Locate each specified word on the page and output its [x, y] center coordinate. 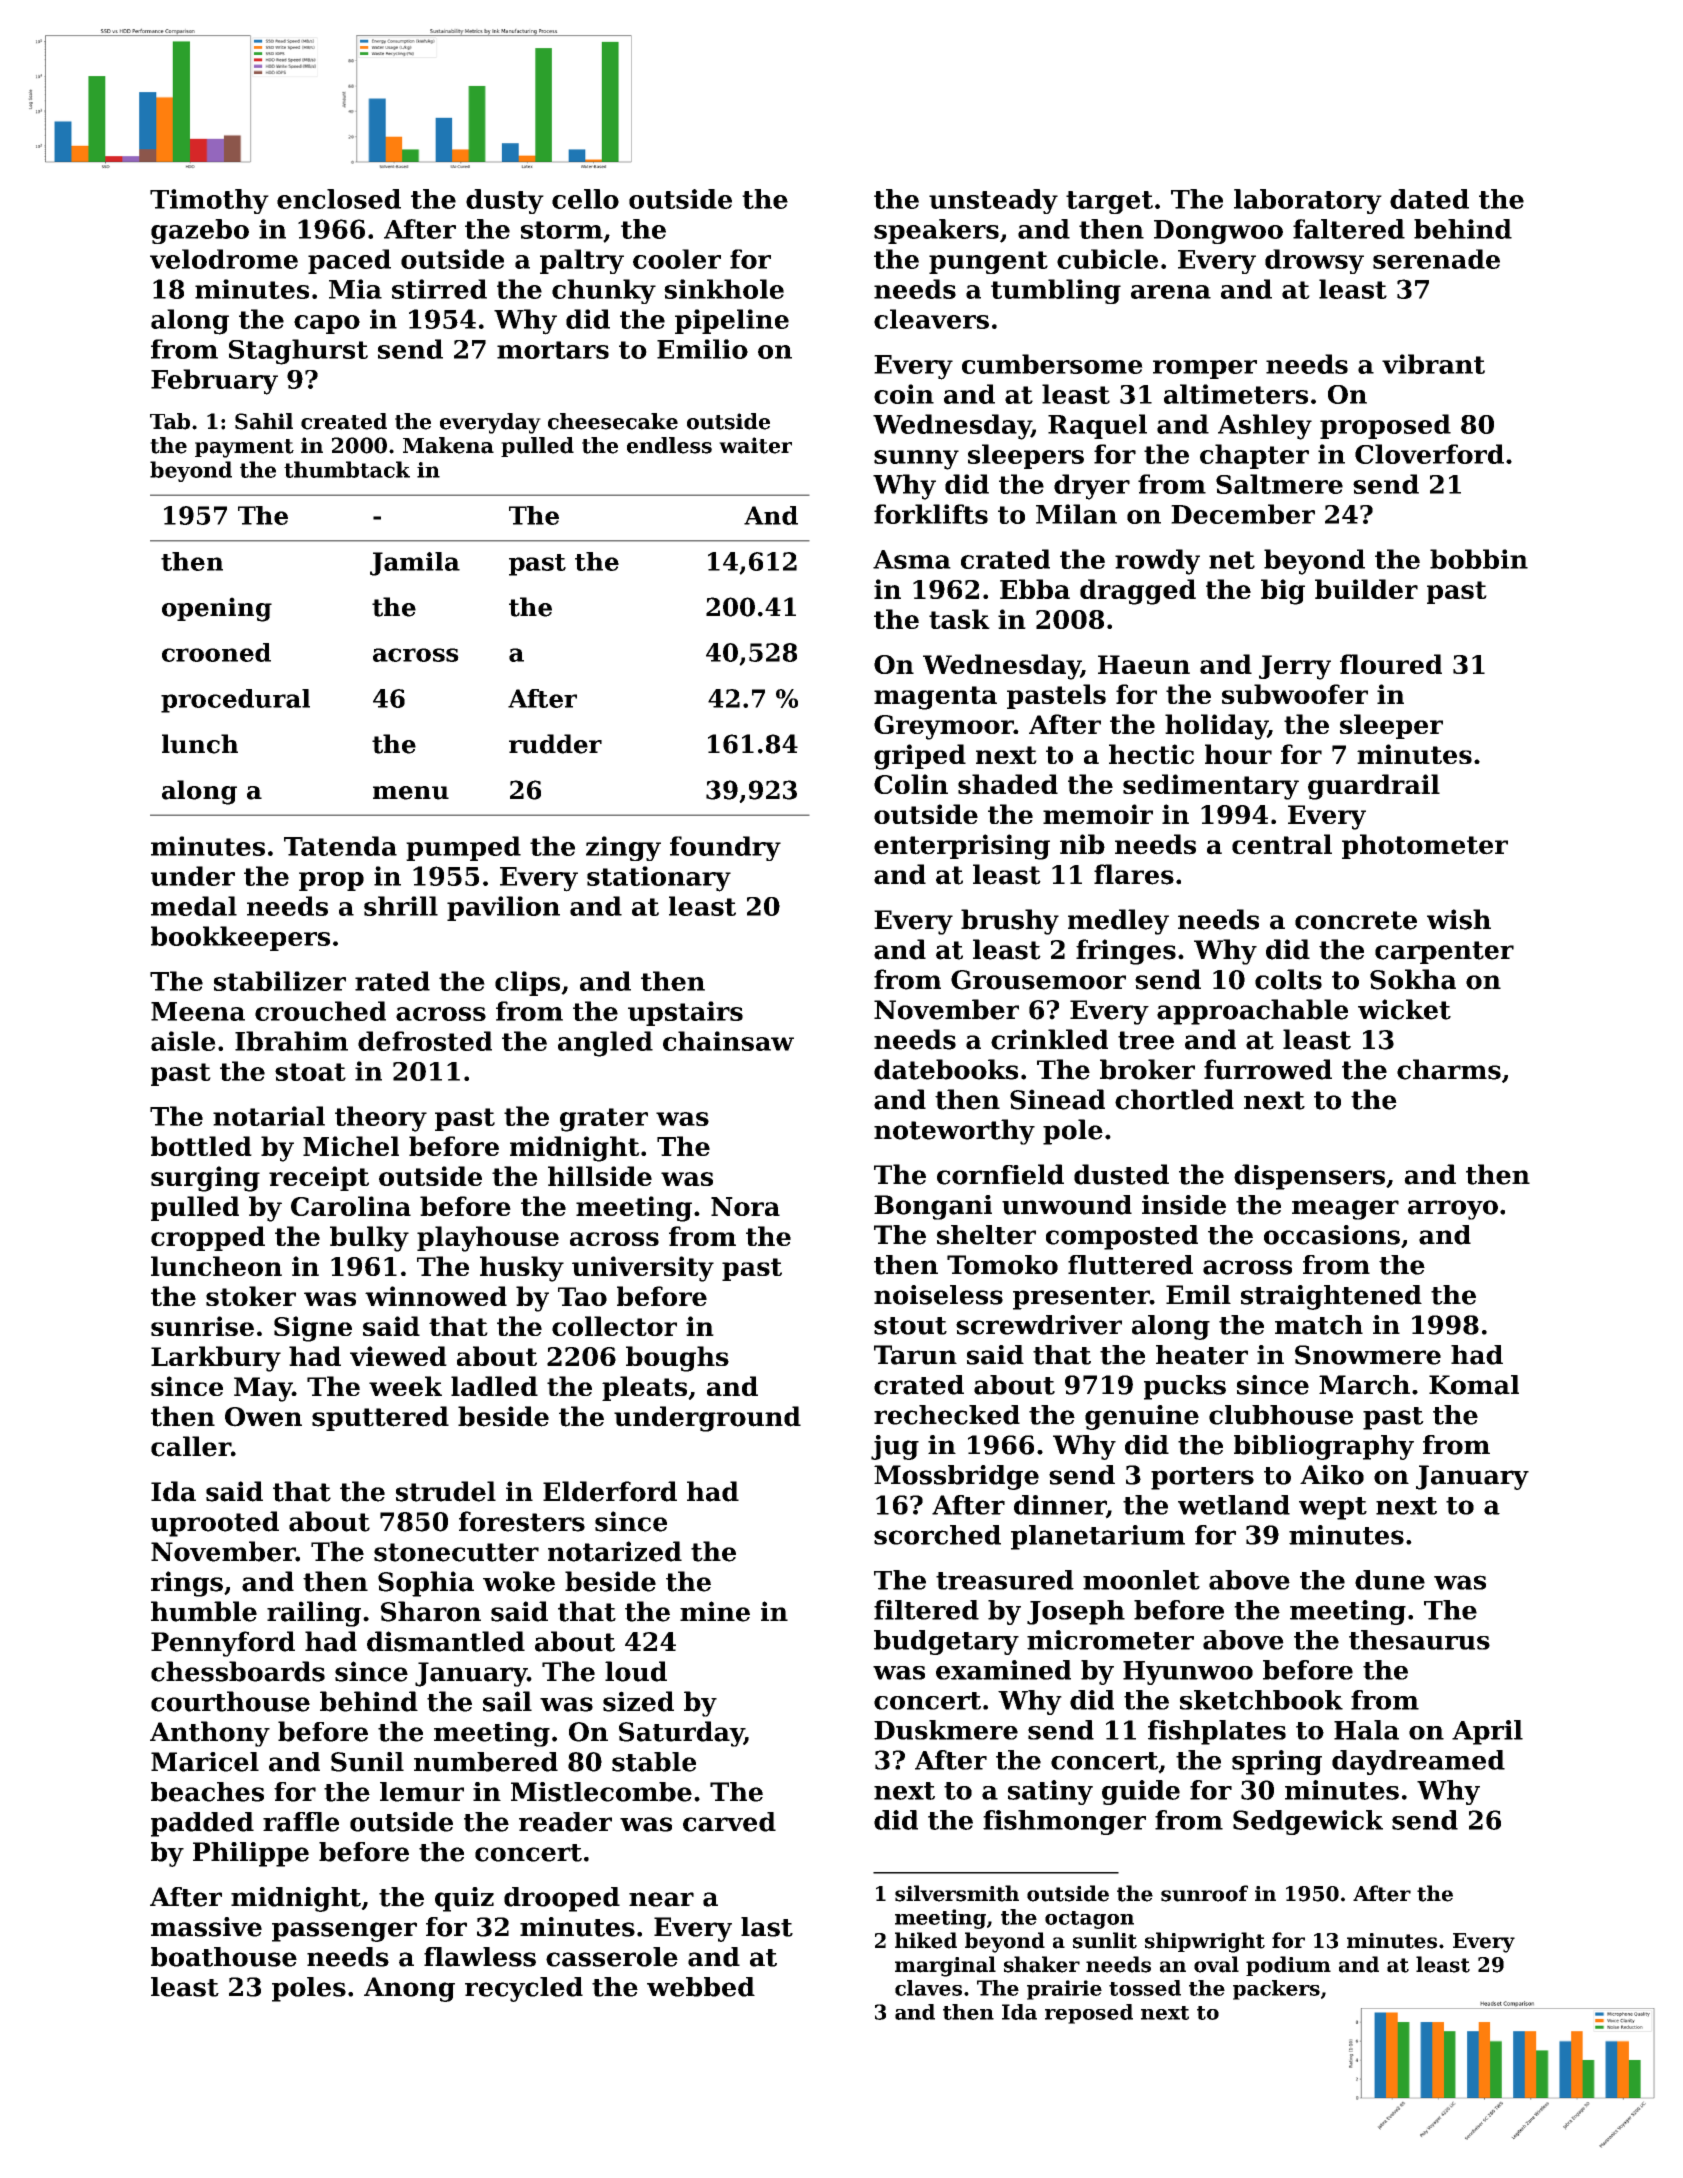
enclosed [339, 199]
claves [928, 1988]
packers [1276, 1990]
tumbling [1056, 291]
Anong [409, 1989]
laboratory [1308, 201]
